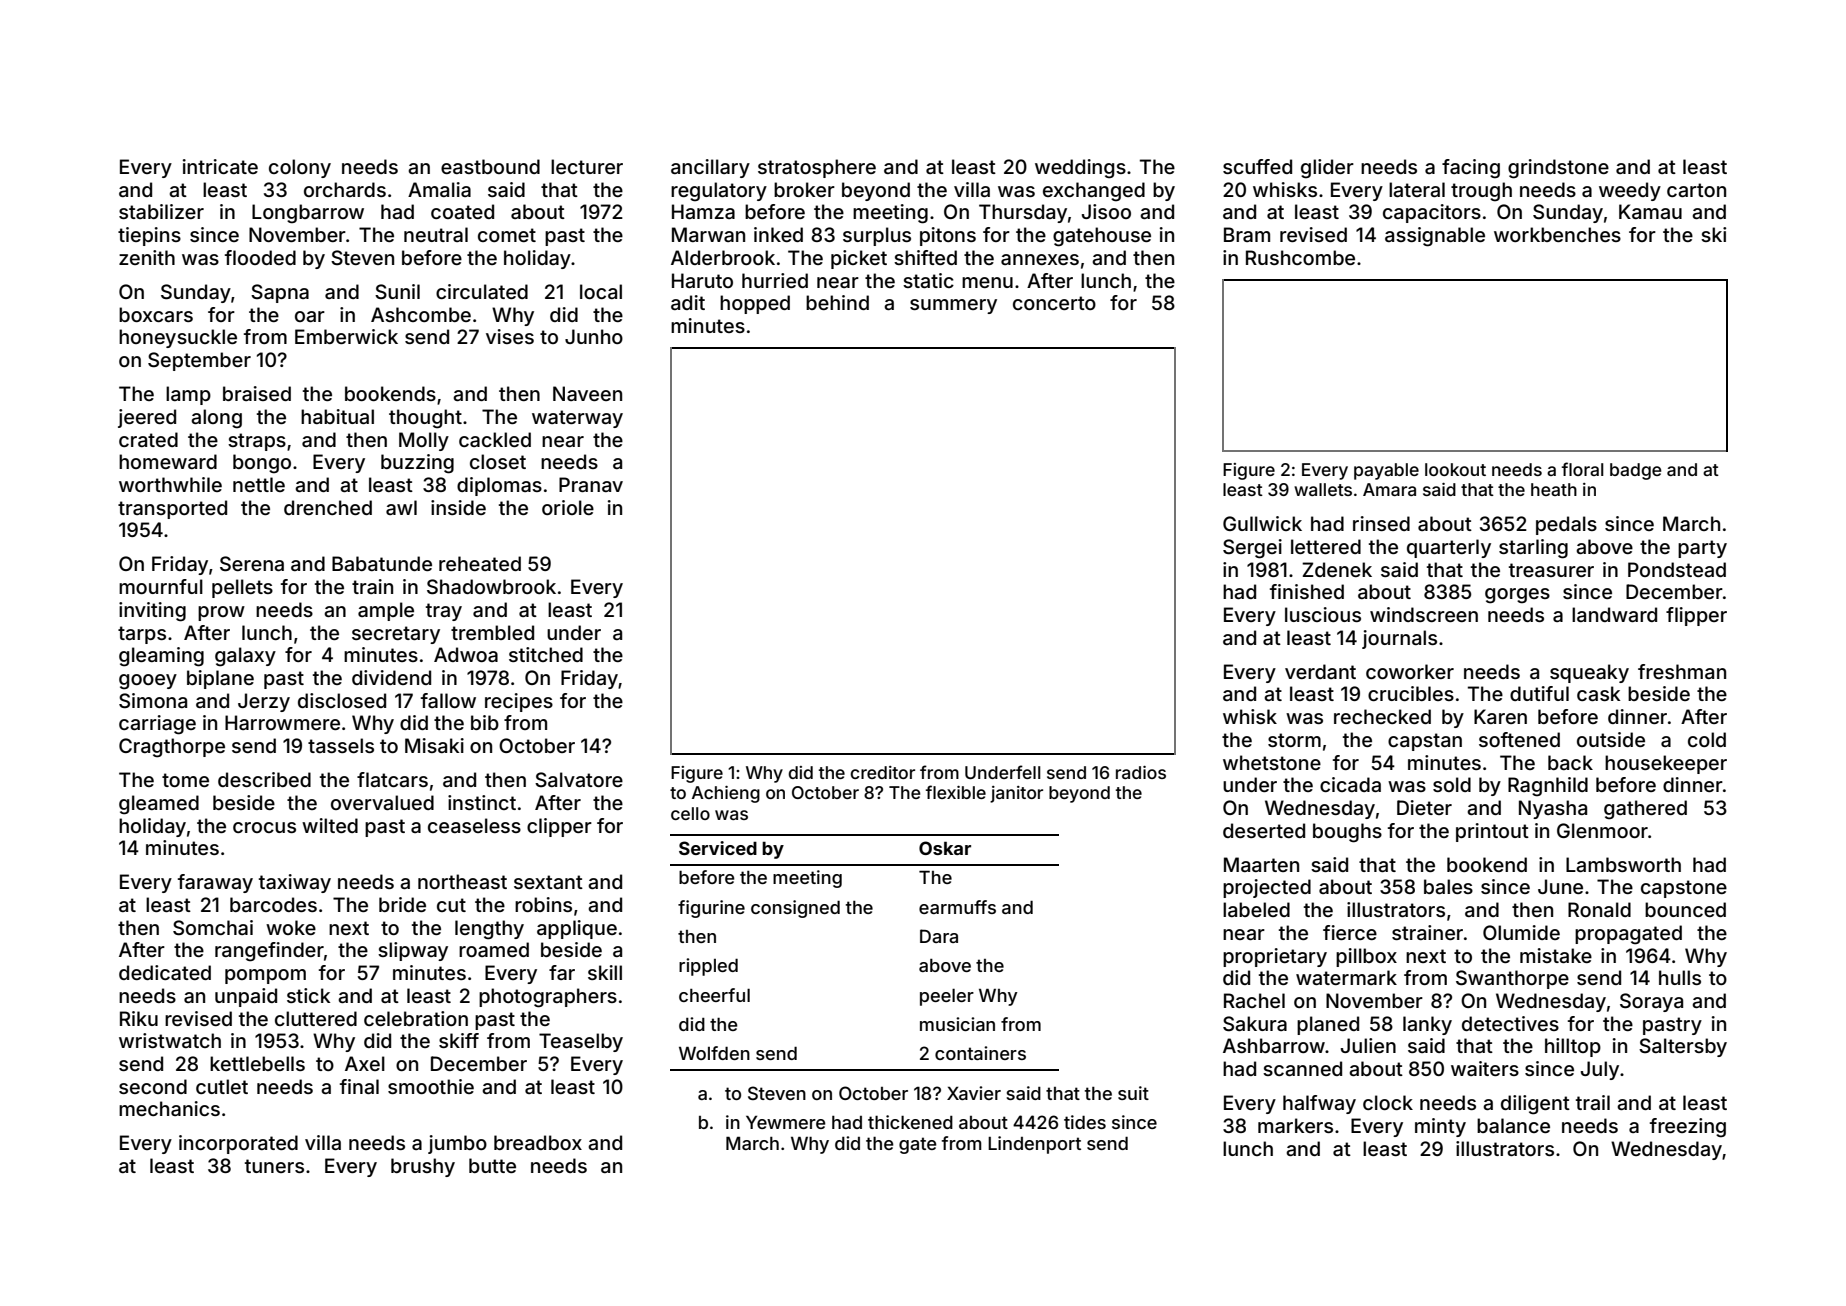 This image has width=1846, height=1306. I want to click on Axel, so click(365, 1063).
